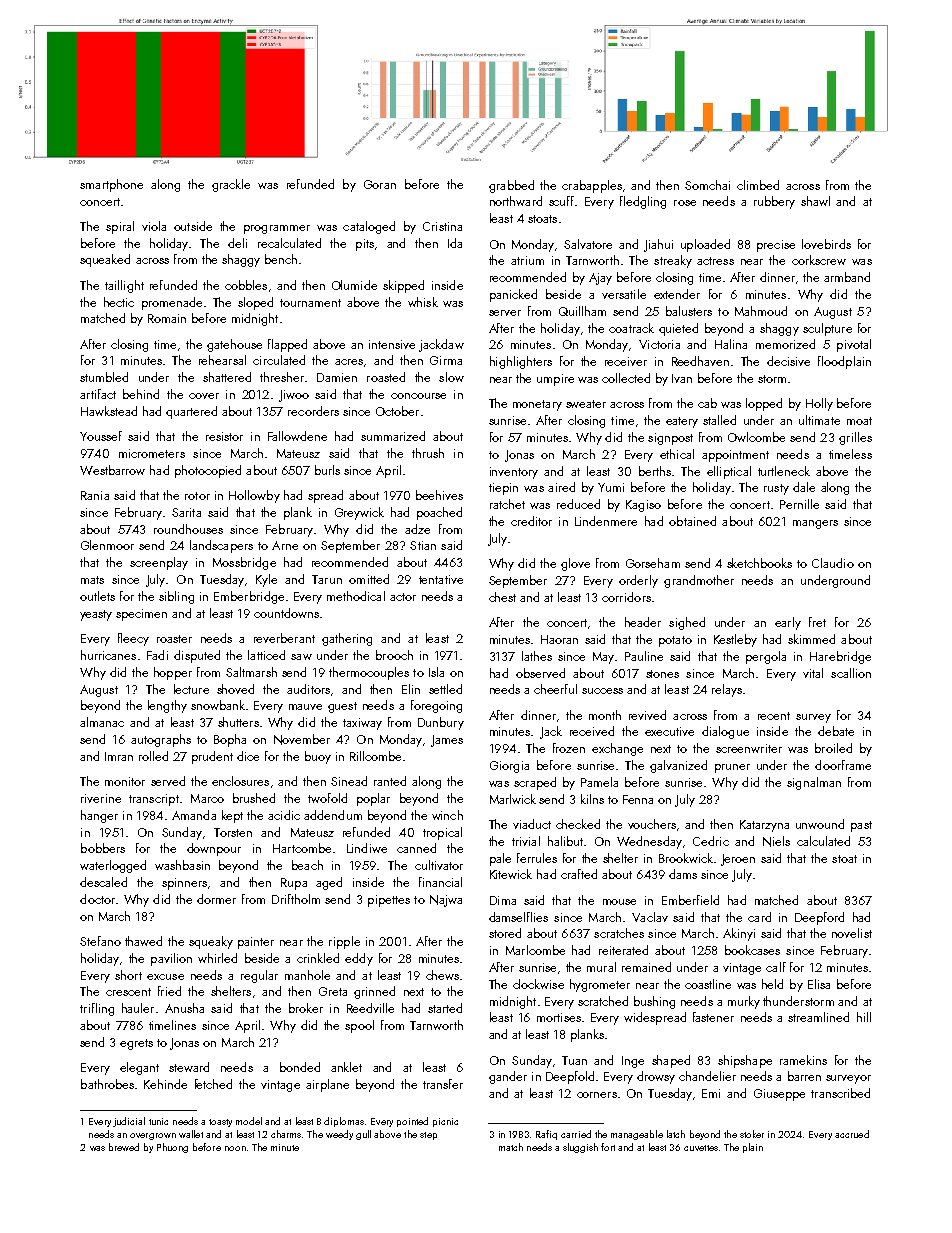 The width and height of the screenshot is (952, 1233). I want to click on streaky, so click(673, 261).
